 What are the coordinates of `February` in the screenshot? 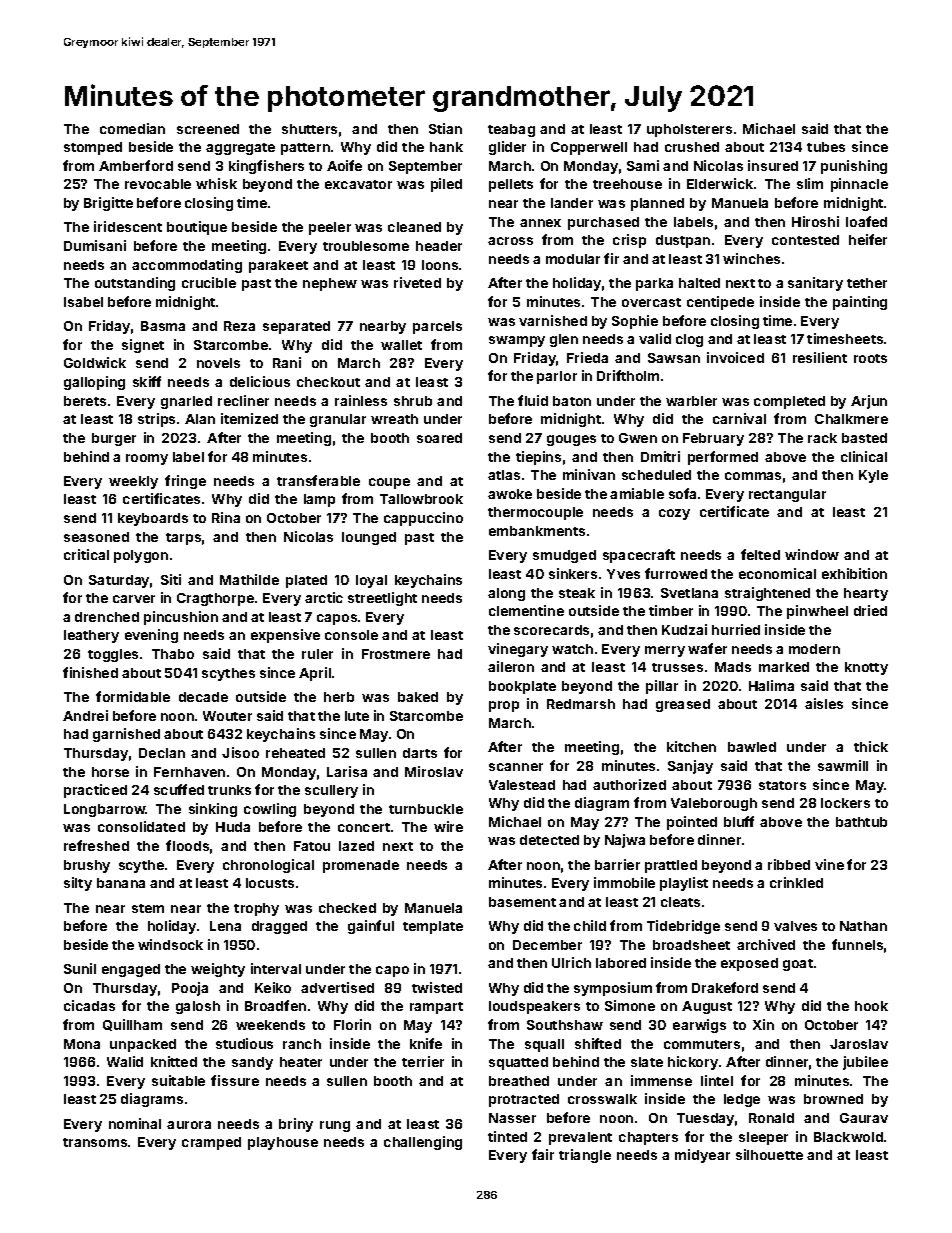 It's located at (713, 439).
